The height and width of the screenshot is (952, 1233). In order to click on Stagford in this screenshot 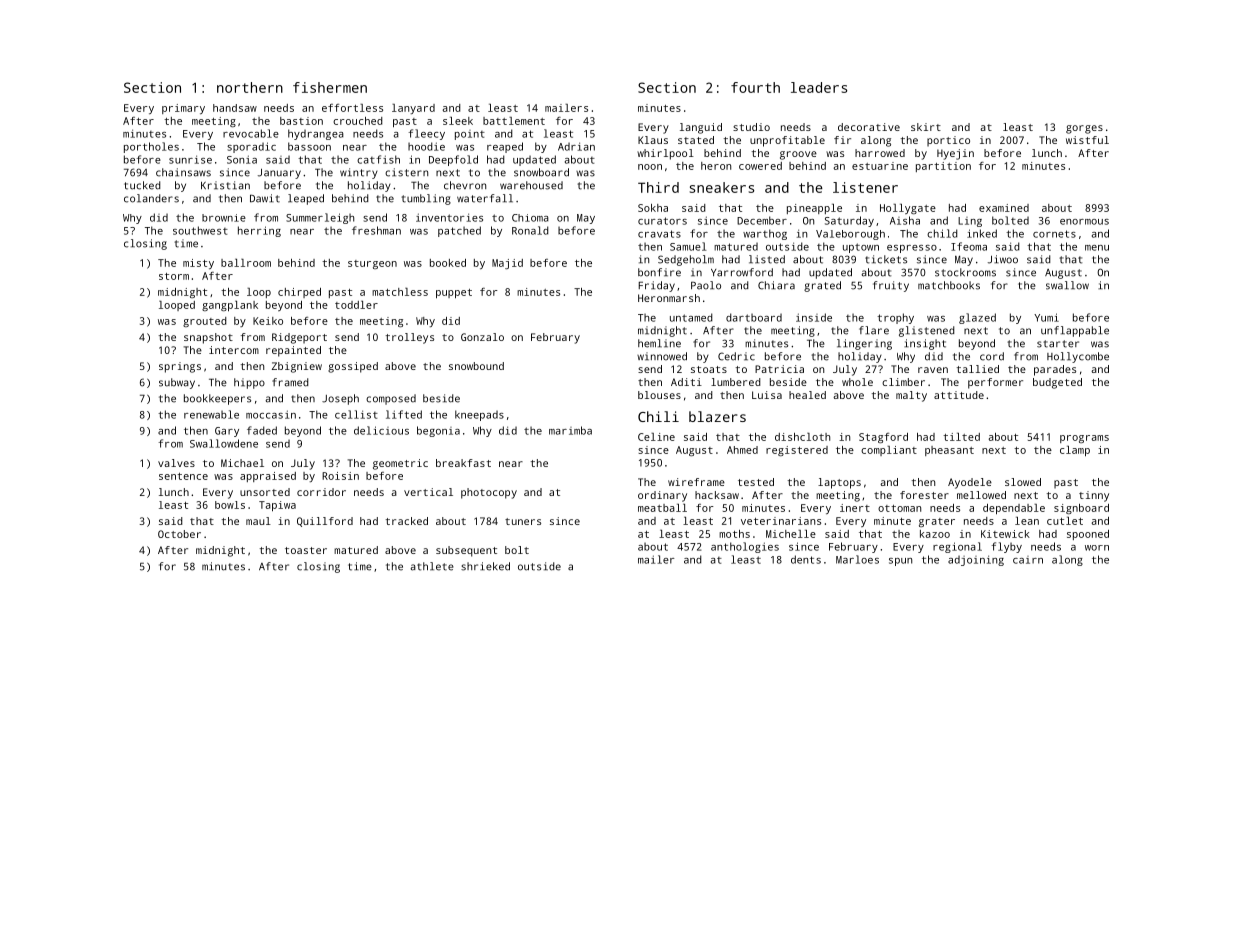, I will do `click(883, 438)`.
